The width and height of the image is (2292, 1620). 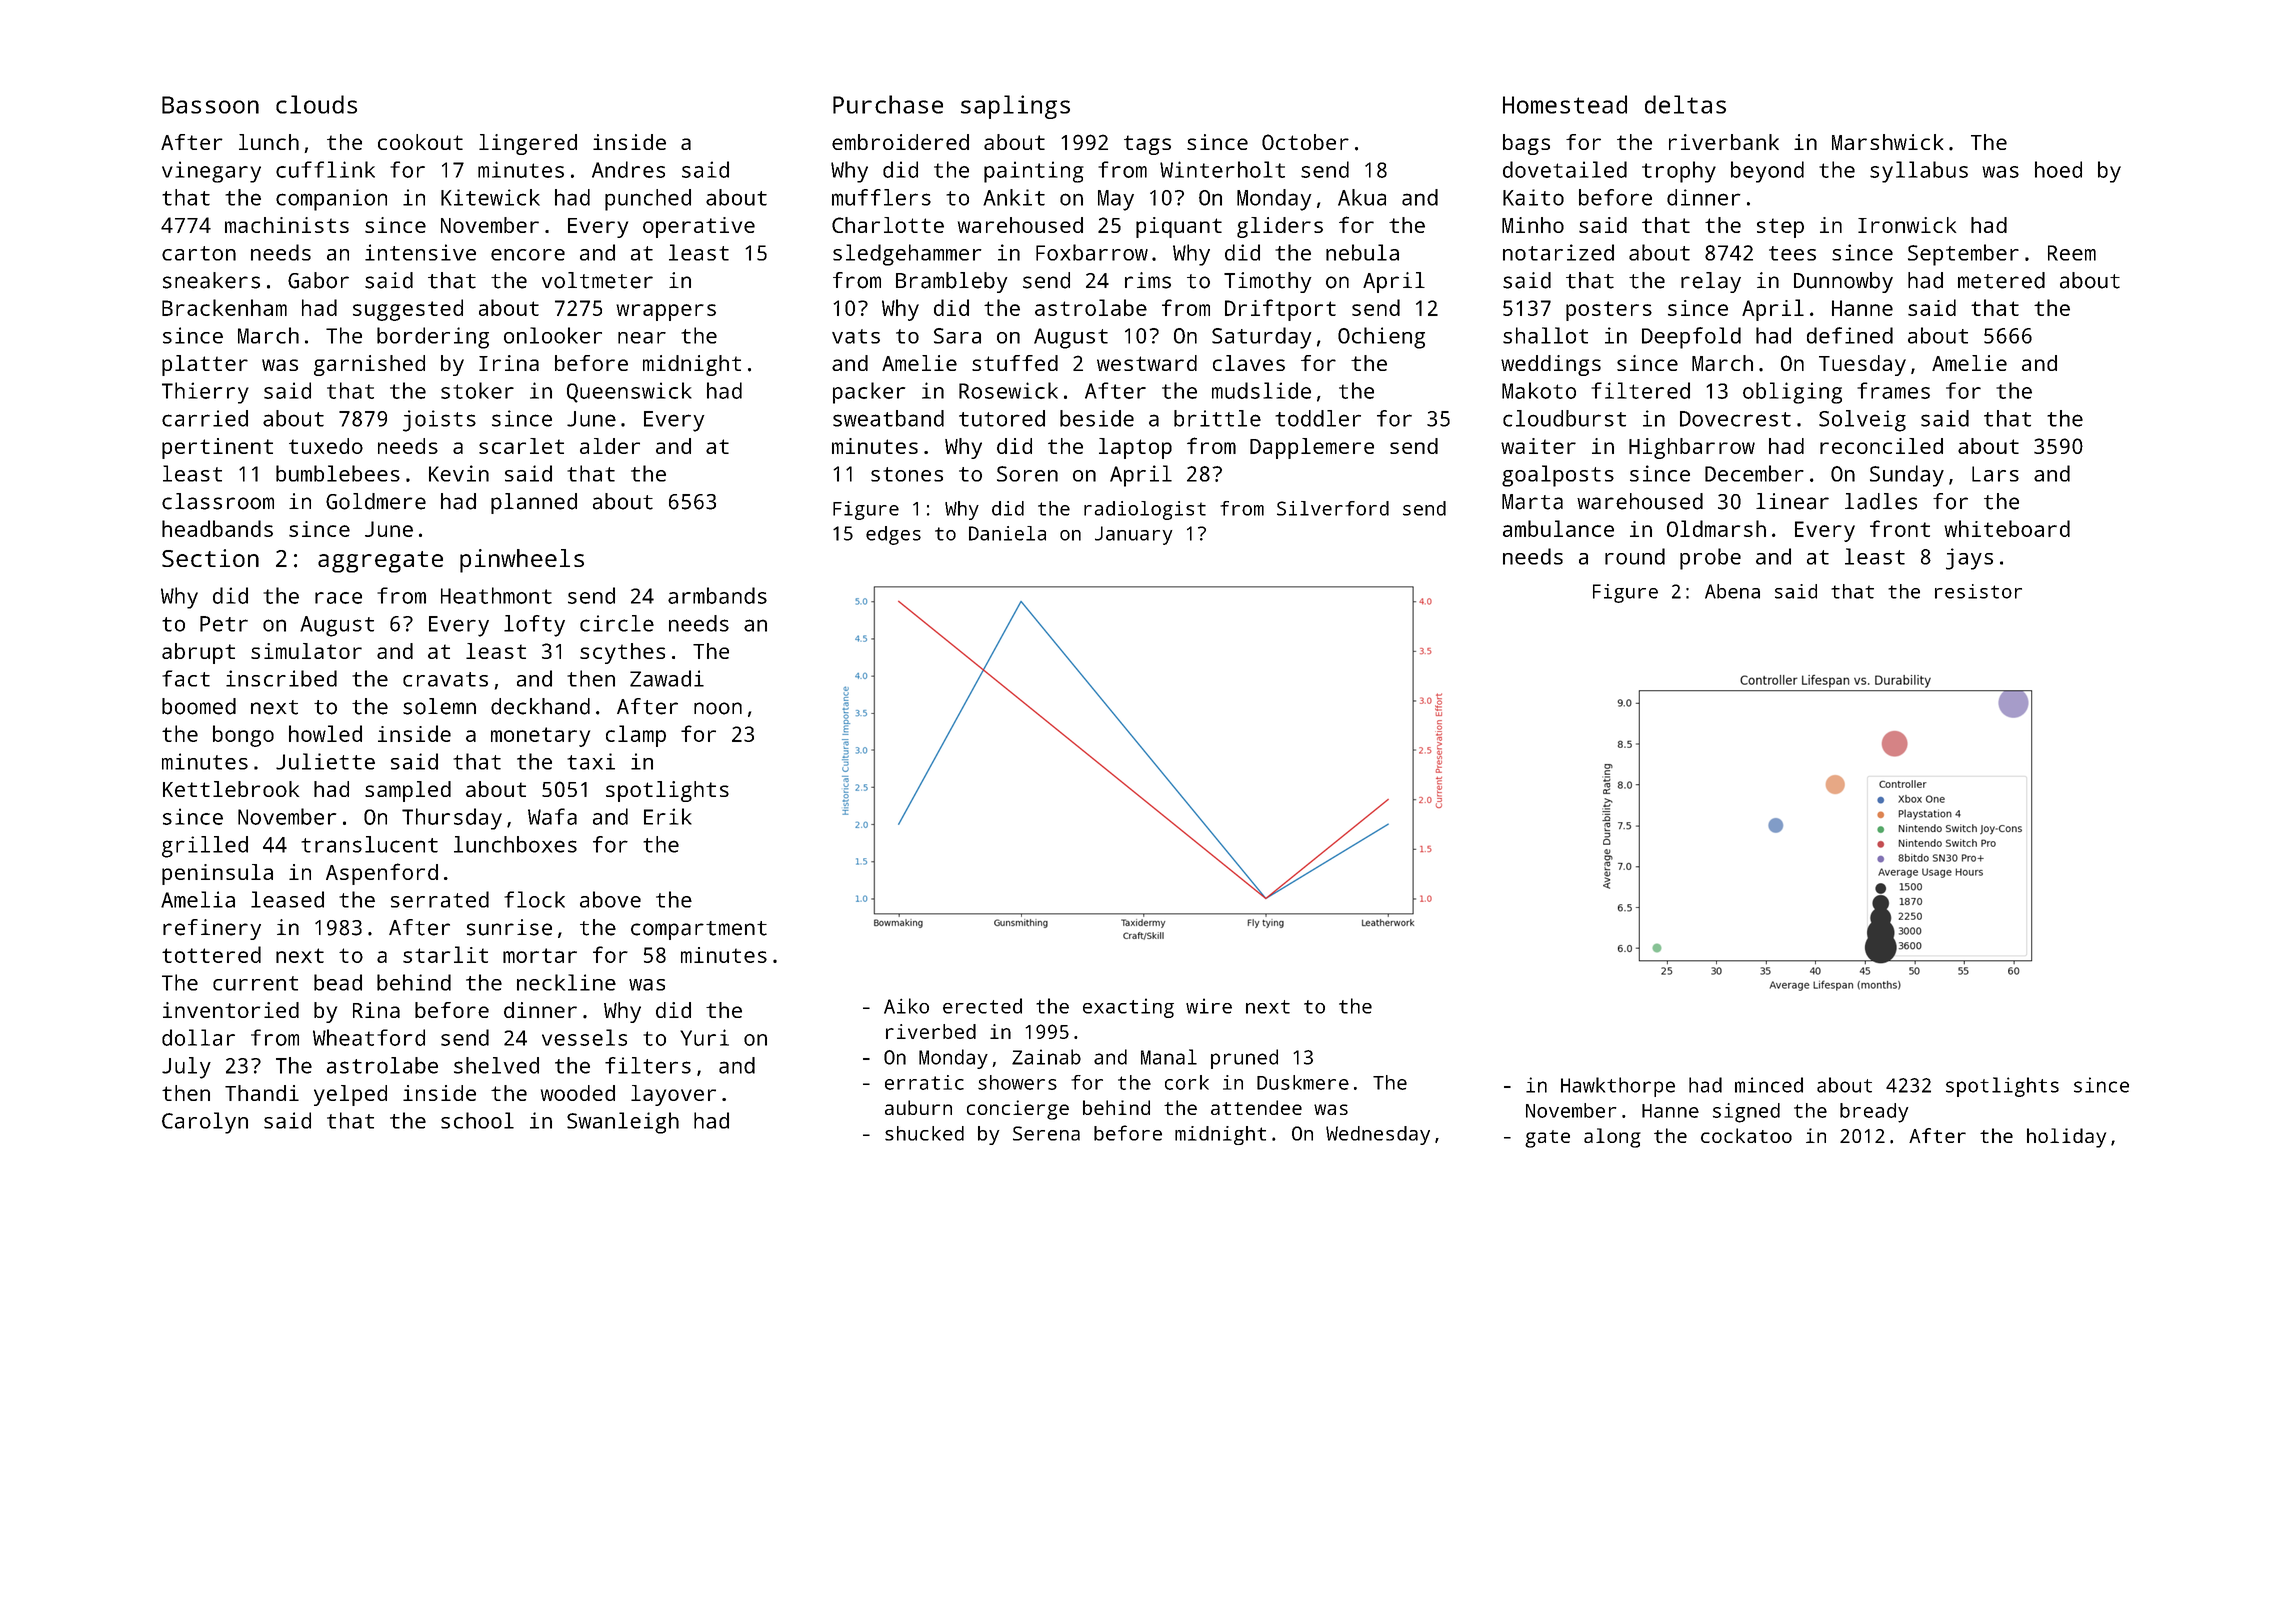 What do you see at coordinates (316, 104) in the image?
I see `clouds` at bounding box center [316, 104].
